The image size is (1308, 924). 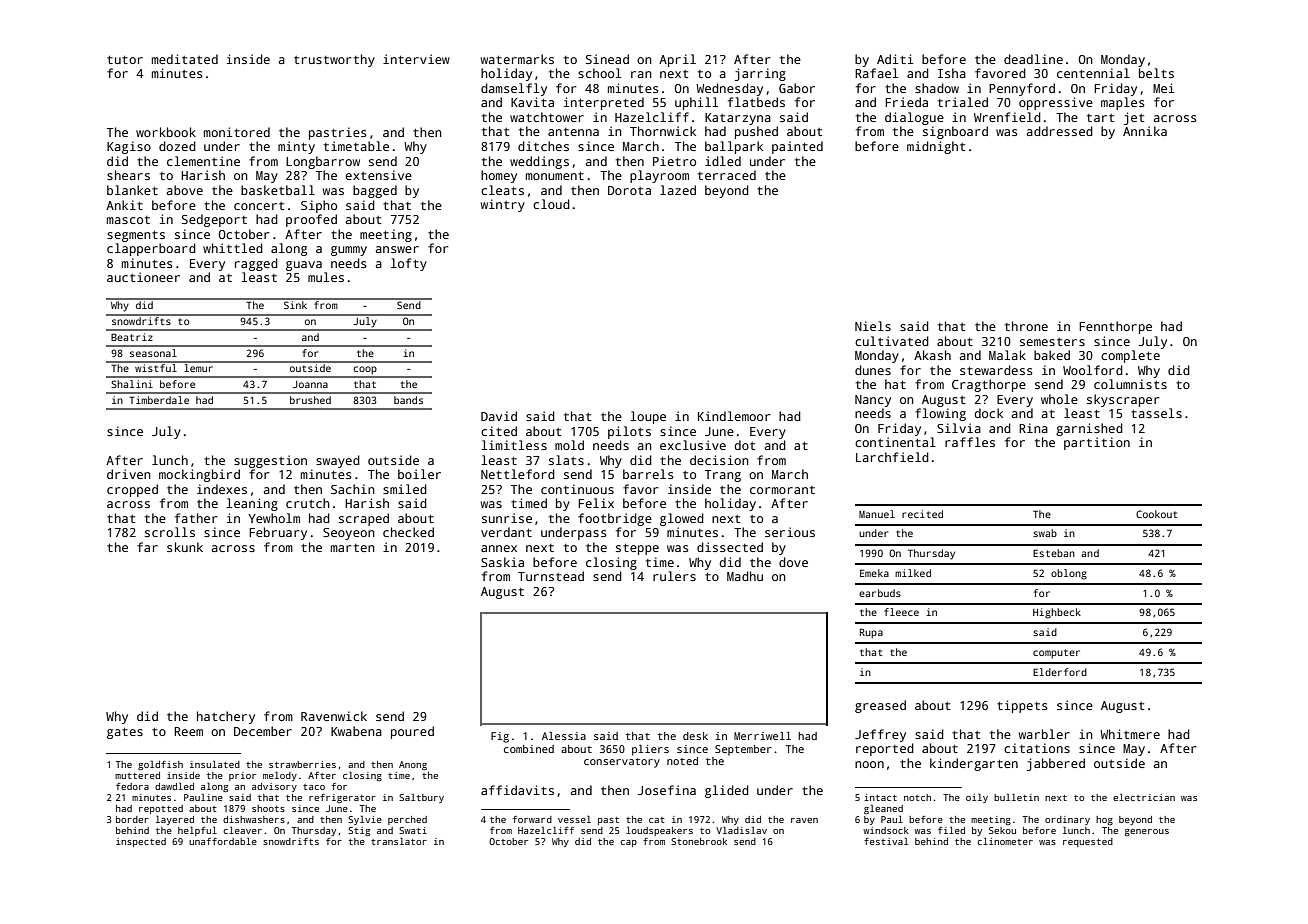 I want to click on Kindlemoor, so click(x=734, y=416).
